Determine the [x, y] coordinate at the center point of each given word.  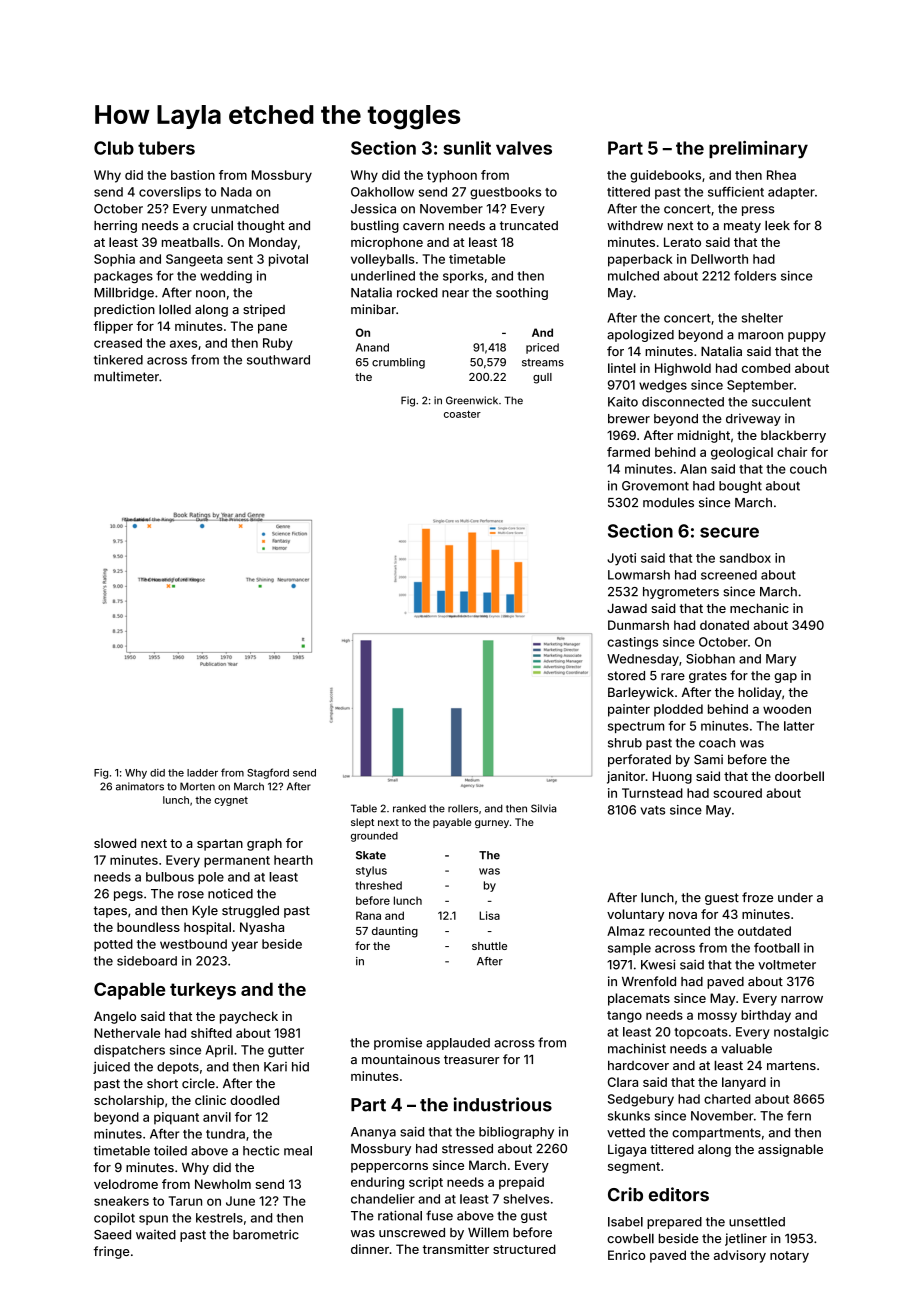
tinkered [118, 360]
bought [740, 487]
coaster [462, 414]
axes [183, 344]
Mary [781, 660]
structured [524, 1249]
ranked [409, 808]
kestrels [219, 1218]
